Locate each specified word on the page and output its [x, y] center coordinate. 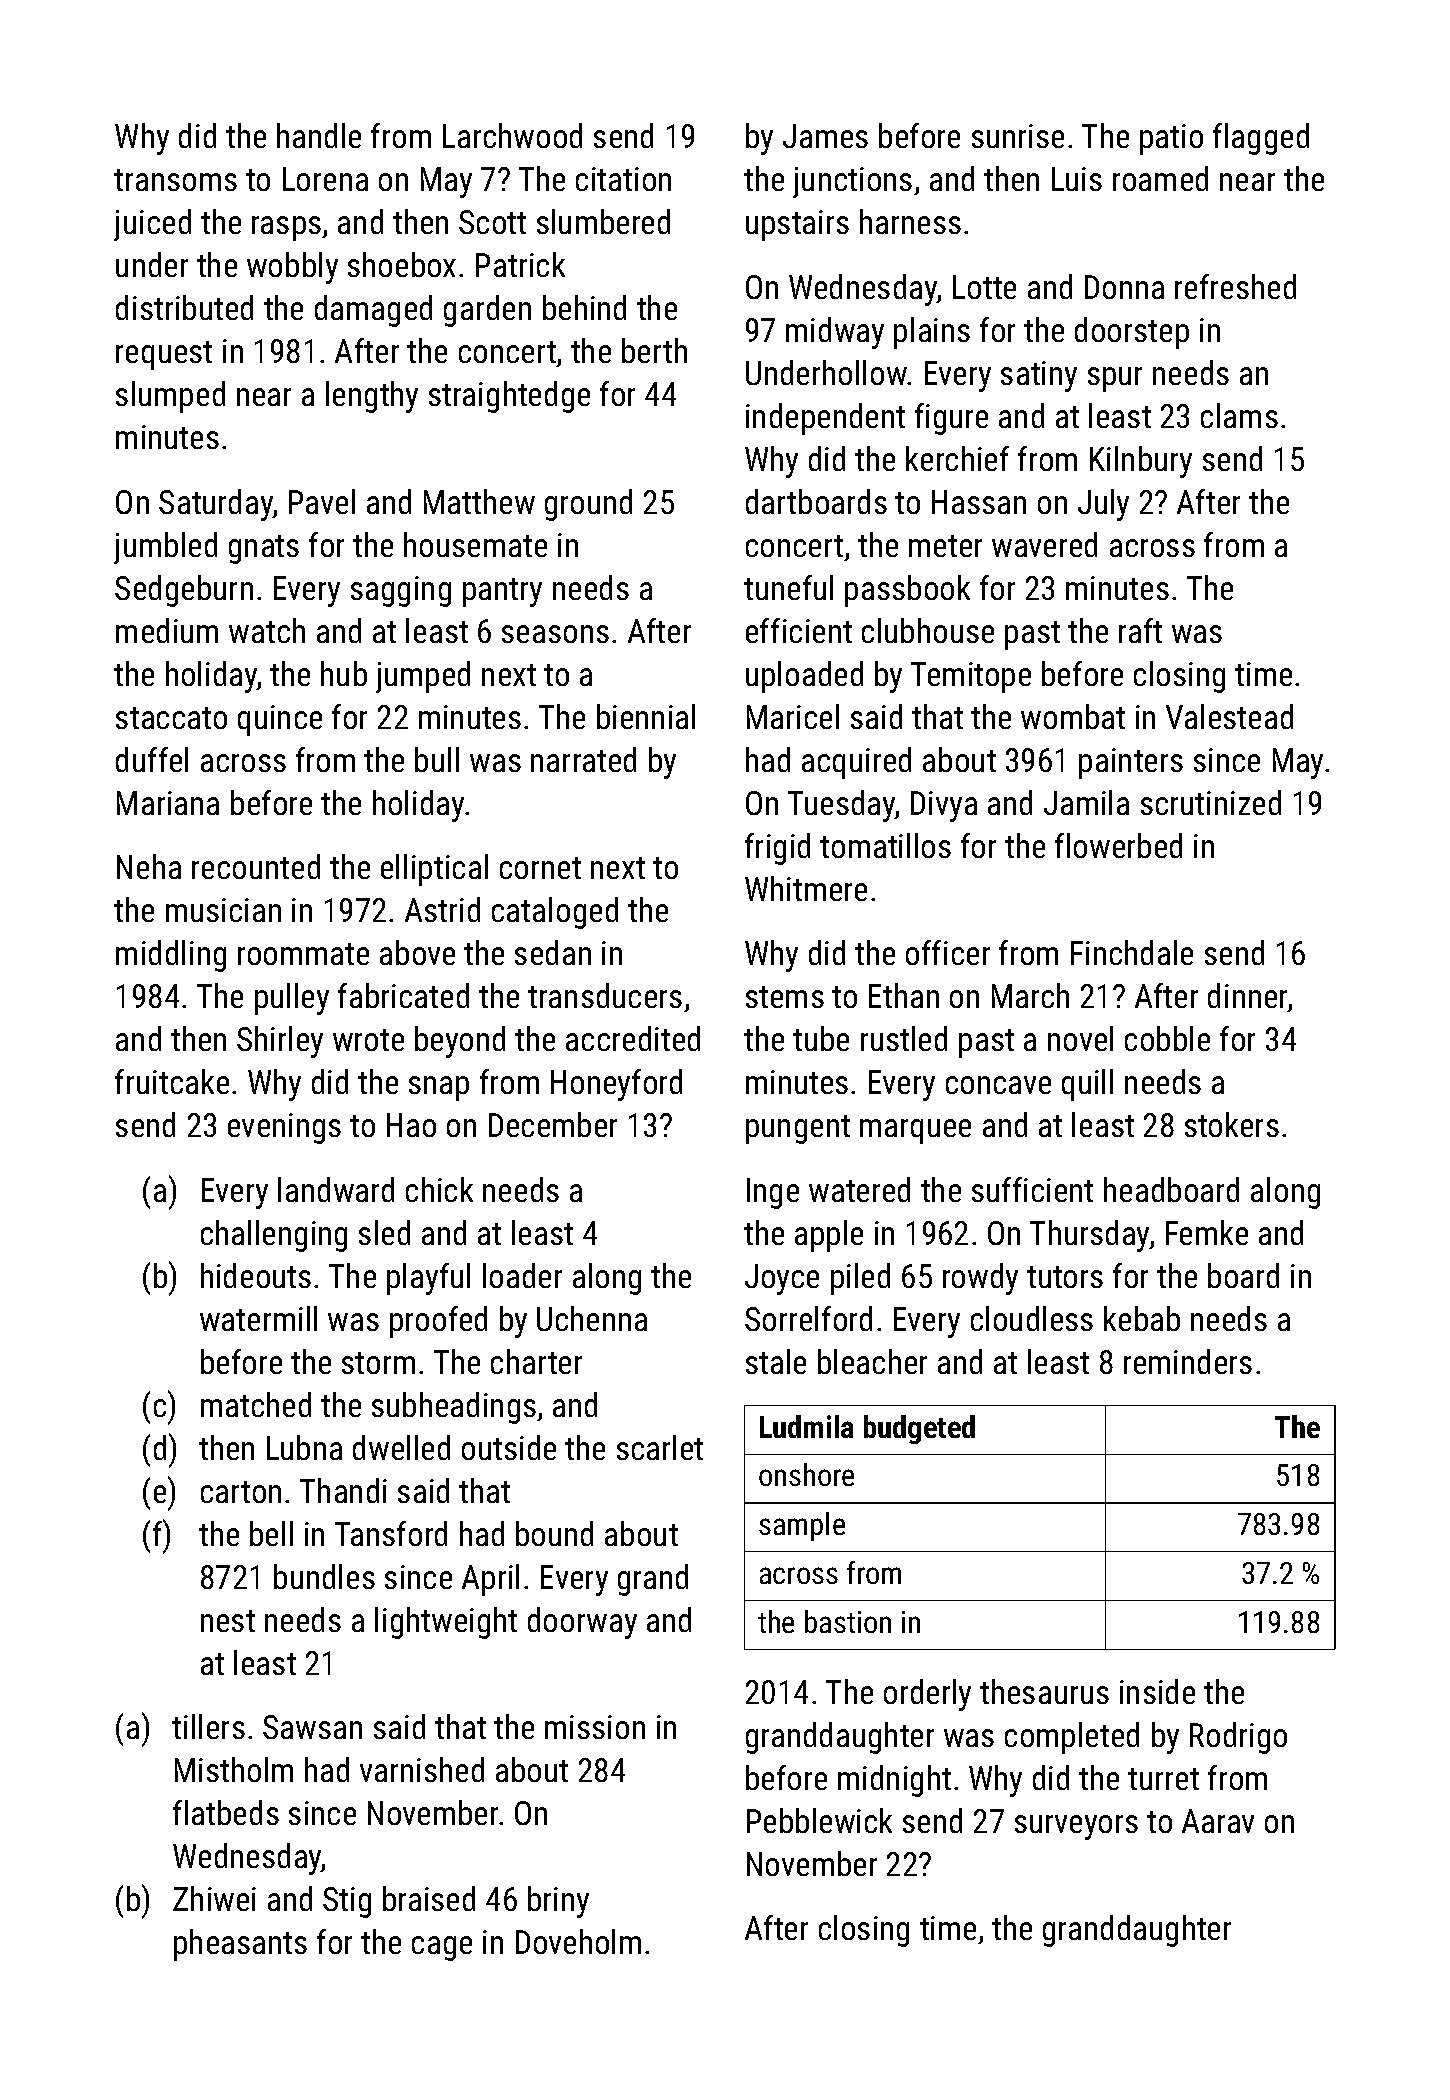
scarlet [660, 1447]
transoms [175, 180]
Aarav [1218, 1821]
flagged [1261, 139]
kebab [1142, 1318]
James [825, 136]
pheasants [240, 1945]
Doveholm [578, 1941]
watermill [258, 1318]
